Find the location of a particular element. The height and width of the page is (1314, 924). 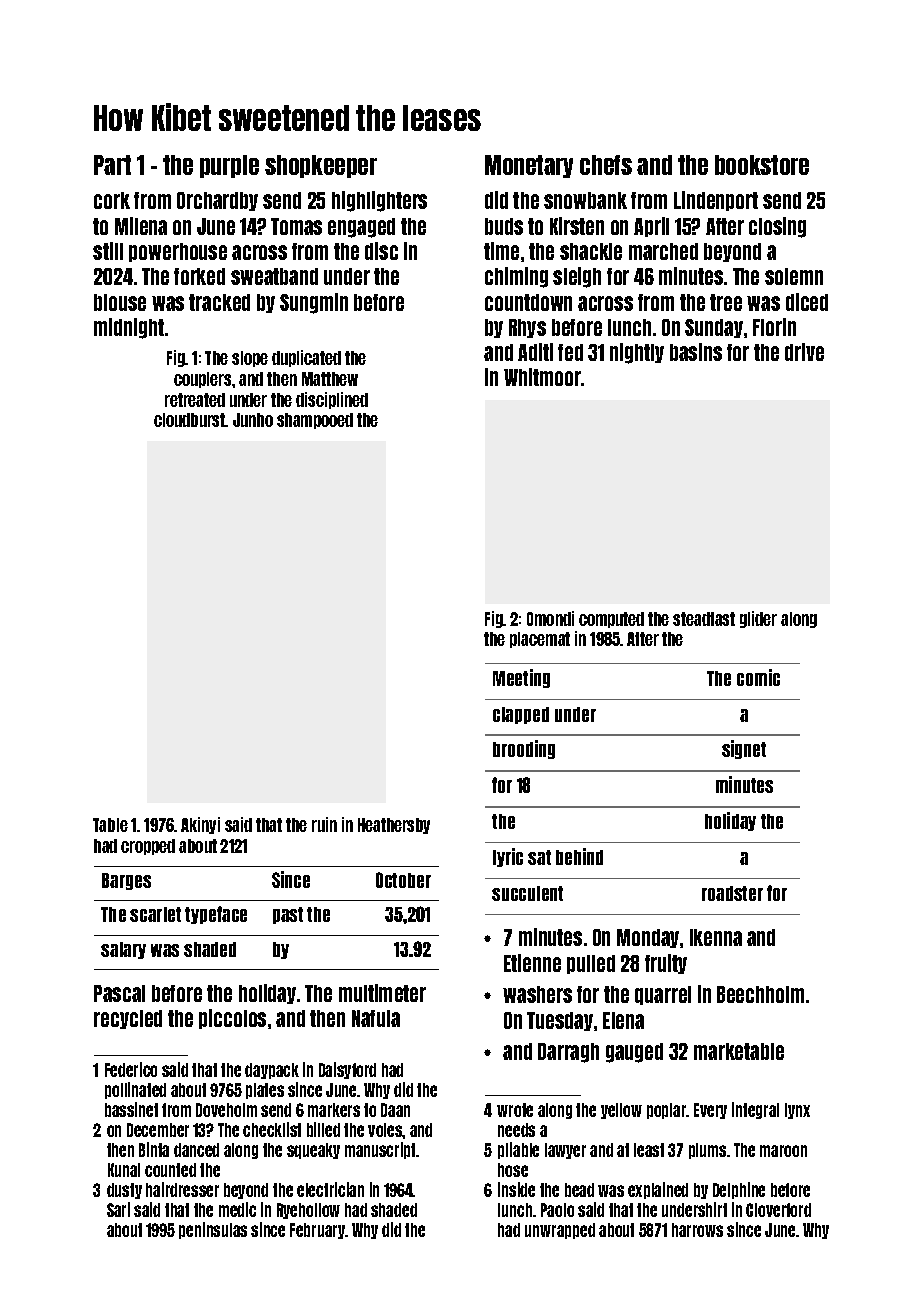

Akinyi is located at coordinates (200, 825).
